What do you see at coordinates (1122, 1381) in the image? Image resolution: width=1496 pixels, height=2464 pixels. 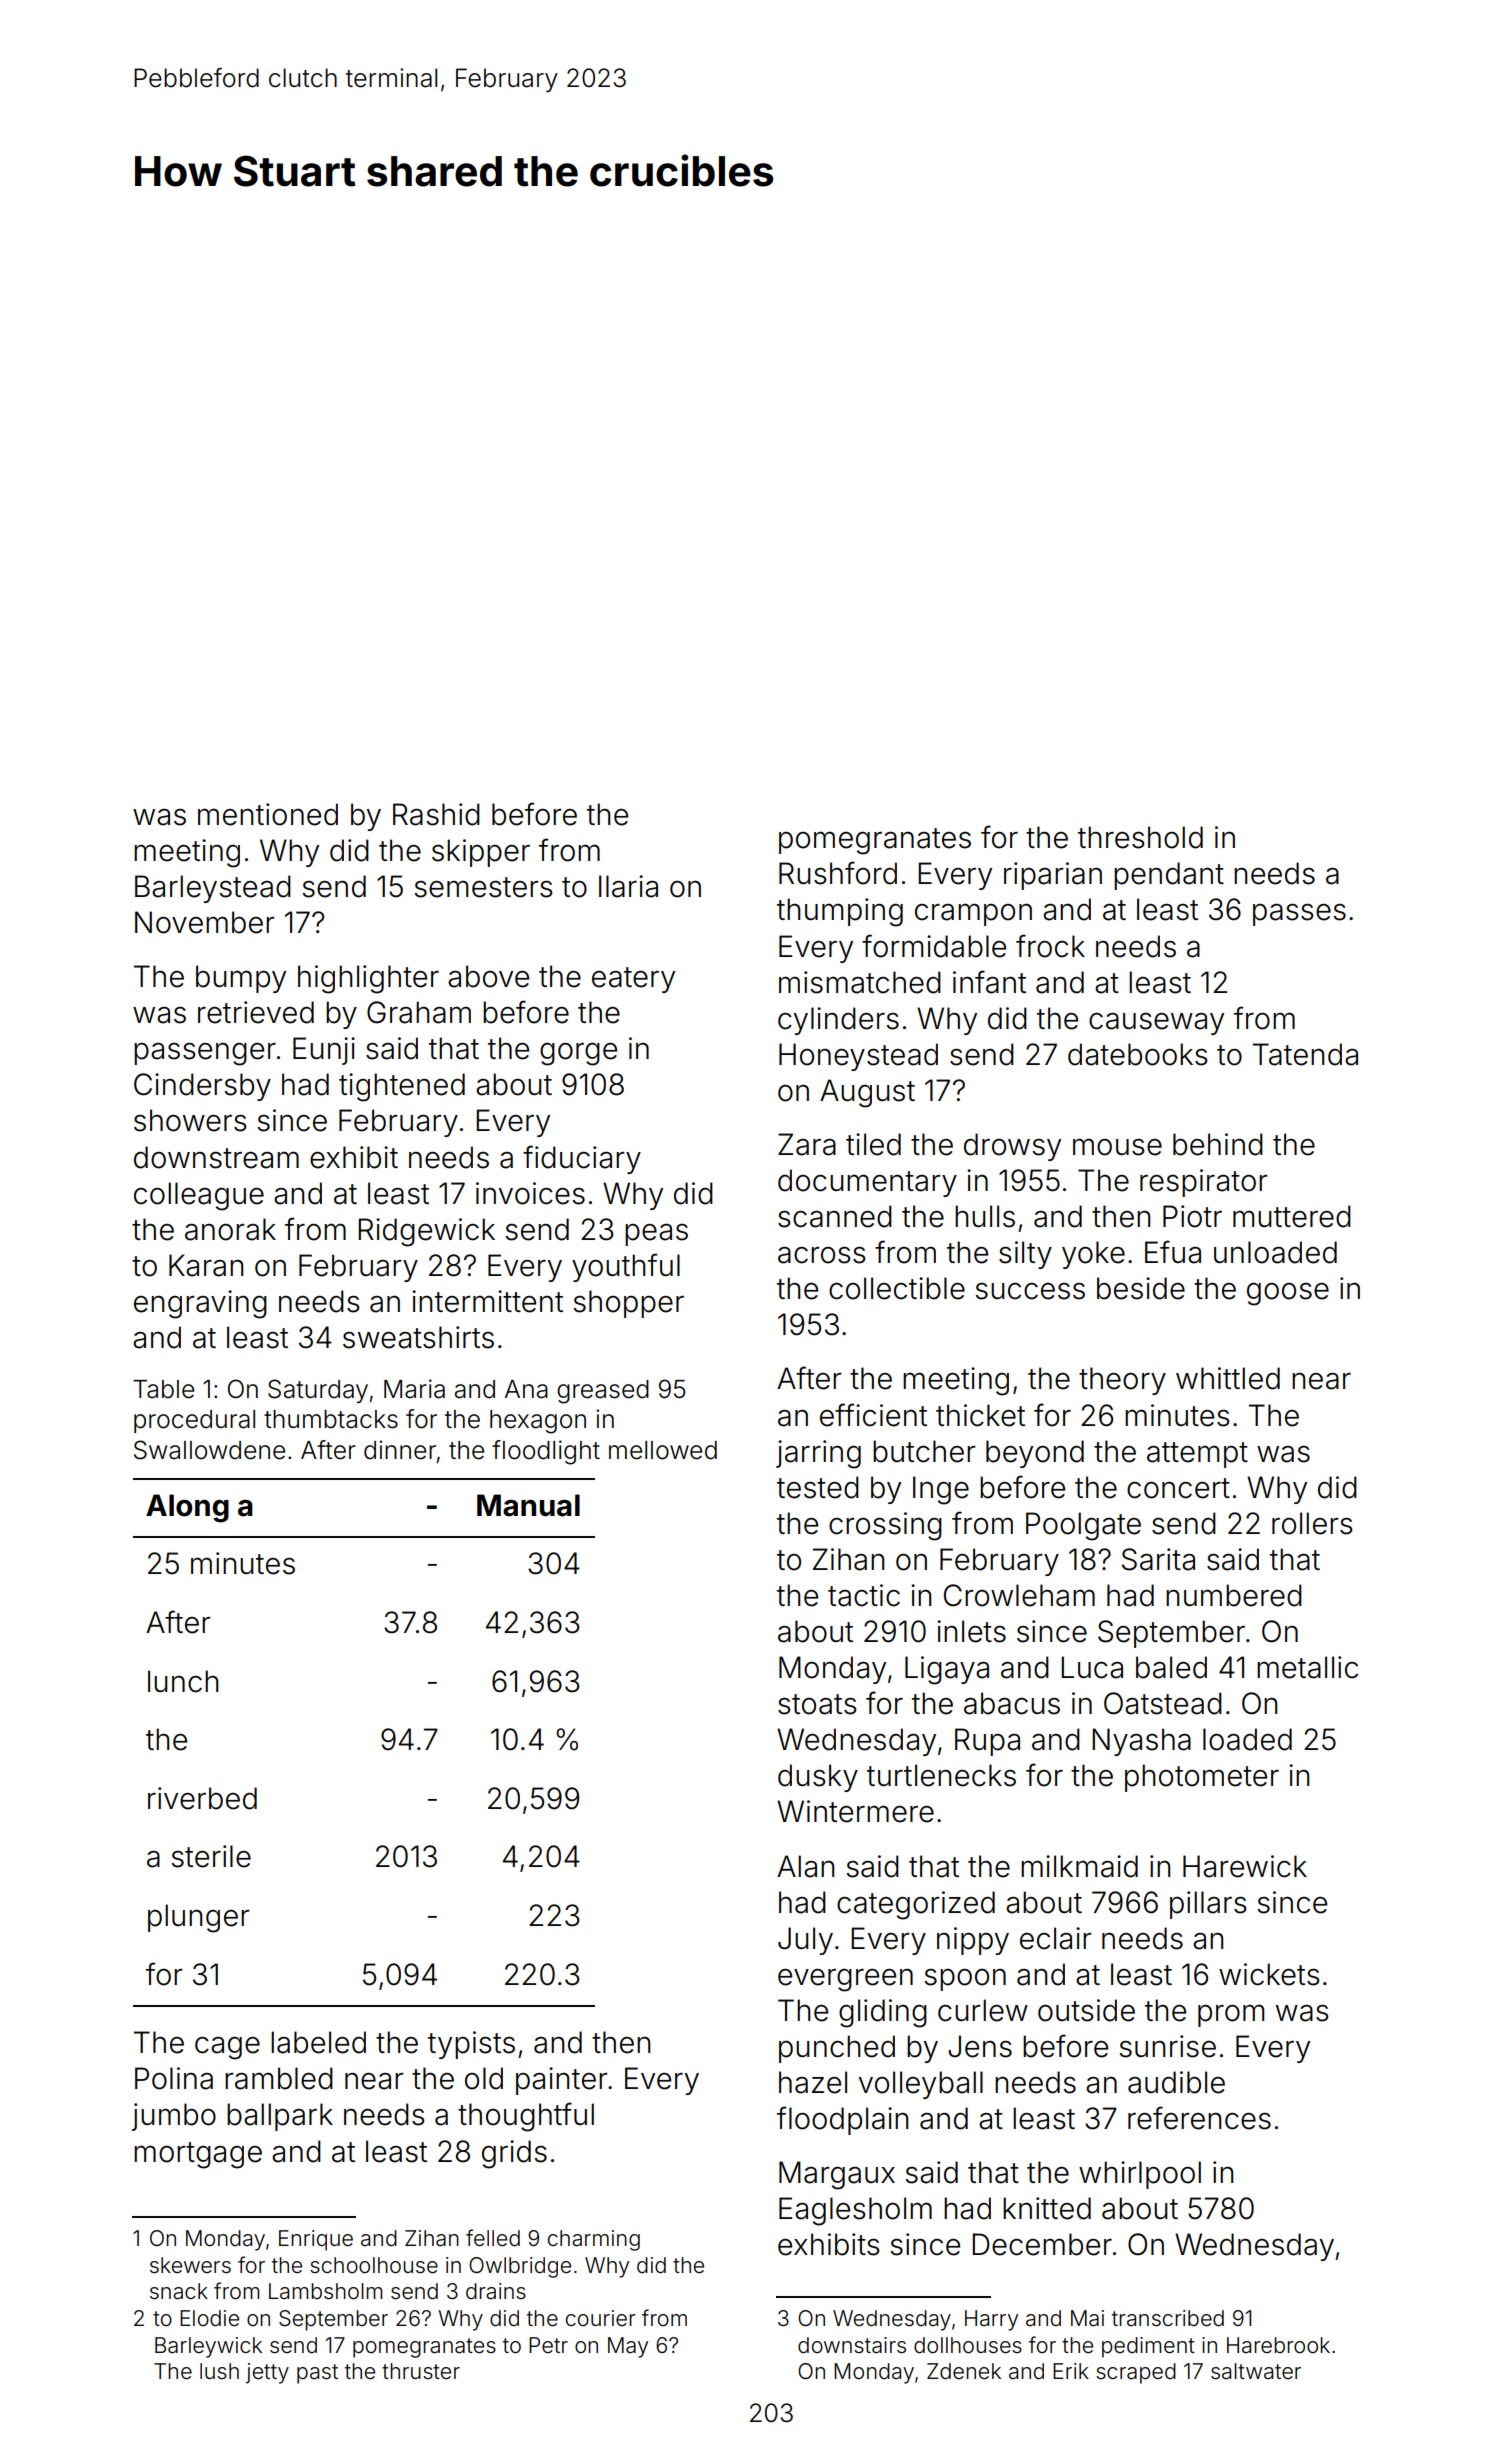 I see `theory` at bounding box center [1122, 1381].
